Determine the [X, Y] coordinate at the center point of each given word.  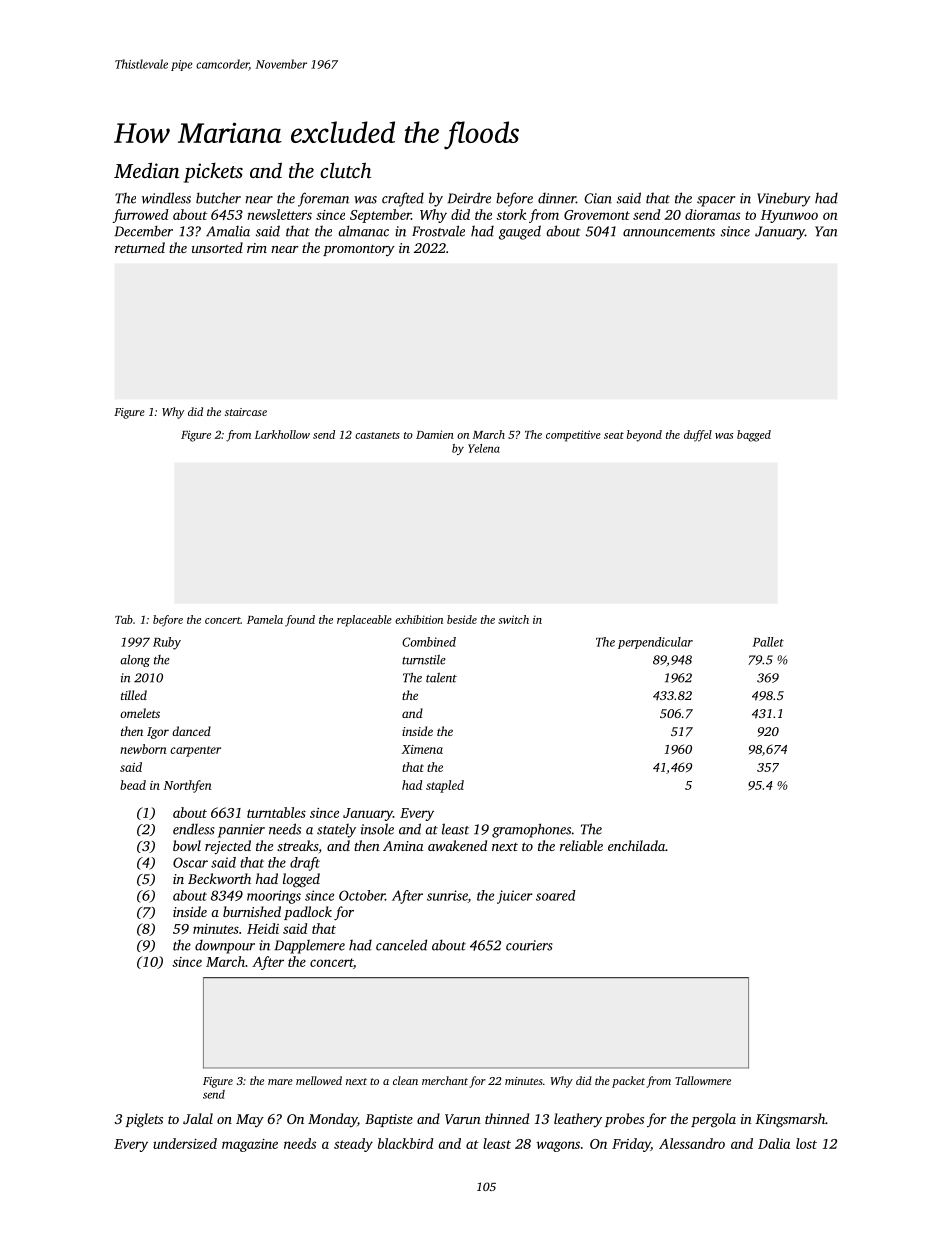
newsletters [279, 214]
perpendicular [655, 643]
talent [441, 678]
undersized [185, 1143]
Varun [463, 1119]
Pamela [265, 619]
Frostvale [438, 231]
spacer [716, 201]
